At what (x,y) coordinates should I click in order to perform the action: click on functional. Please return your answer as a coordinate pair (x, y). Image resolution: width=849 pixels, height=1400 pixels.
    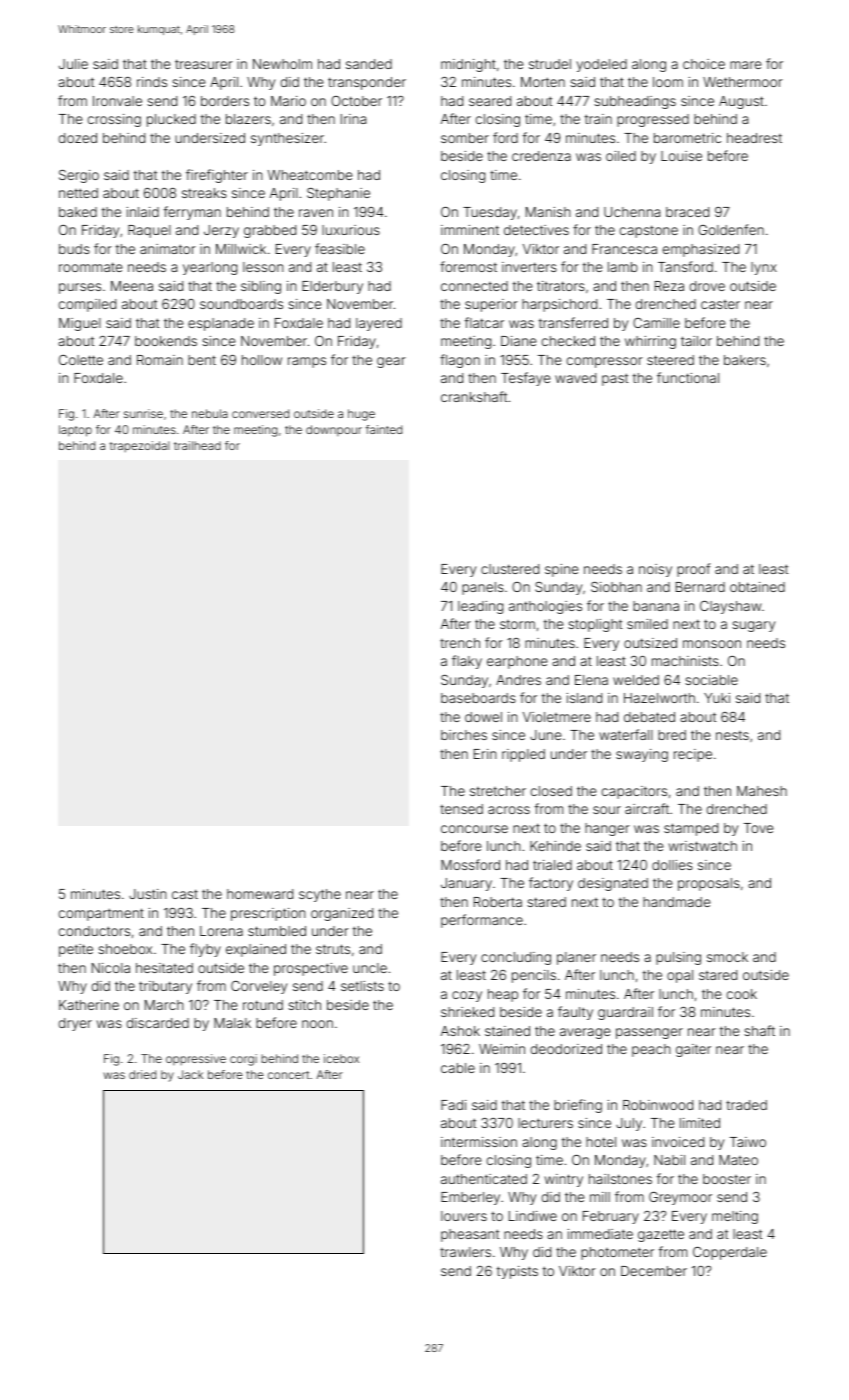
    Looking at the image, I should click on (688, 377).
